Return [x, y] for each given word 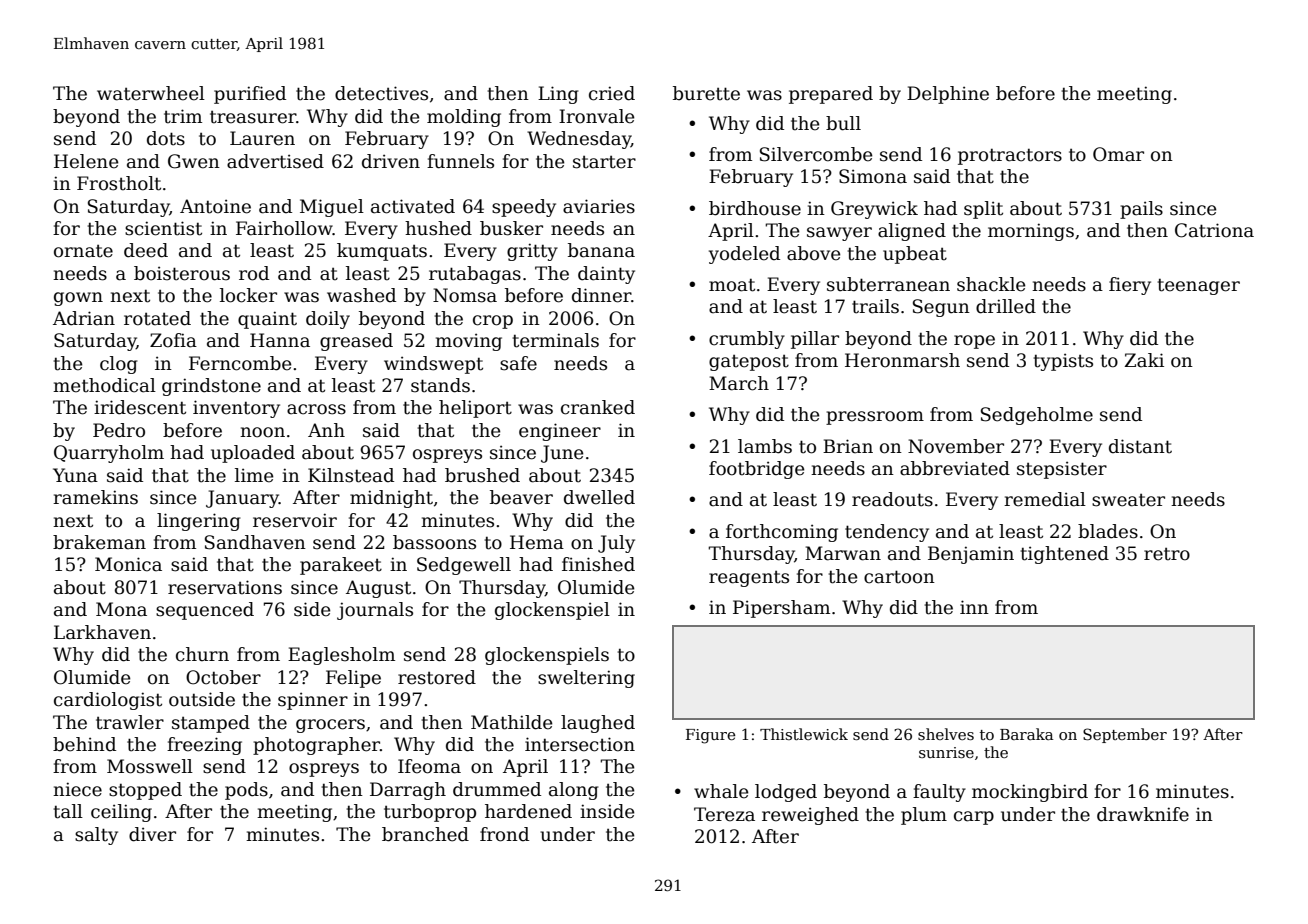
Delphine [948, 95]
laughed [598, 724]
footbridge [756, 470]
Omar [1118, 154]
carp [974, 818]
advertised [275, 161]
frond [504, 834]
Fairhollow [284, 228]
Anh [326, 430]
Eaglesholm [341, 656]
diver [152, 834]
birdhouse [755, 208]
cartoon [899, 577]
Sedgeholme [1037, 416]
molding [464, 118]
